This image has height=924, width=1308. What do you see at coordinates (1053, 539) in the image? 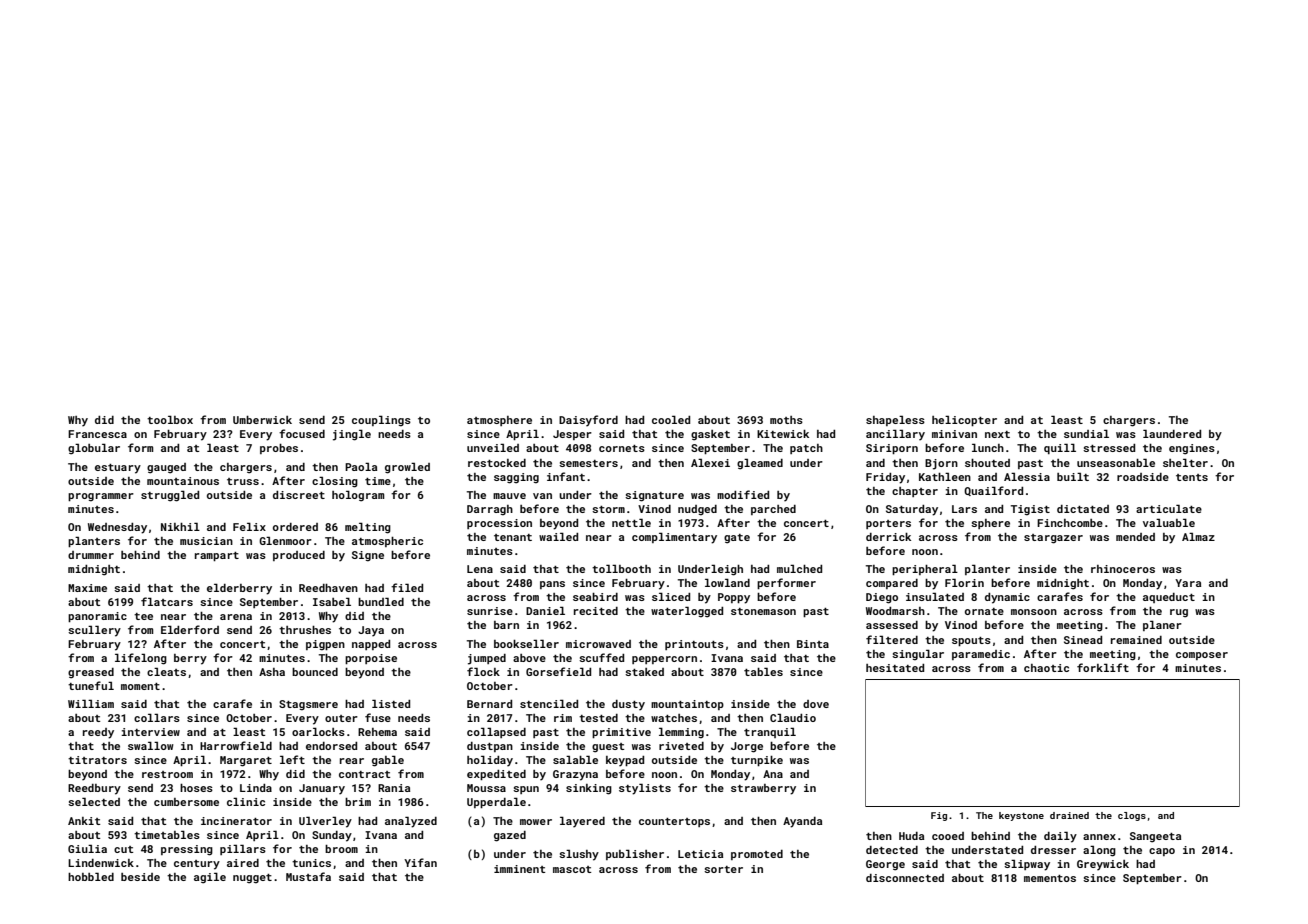
I see `stargazer` at bounding box center [1053, 539].
